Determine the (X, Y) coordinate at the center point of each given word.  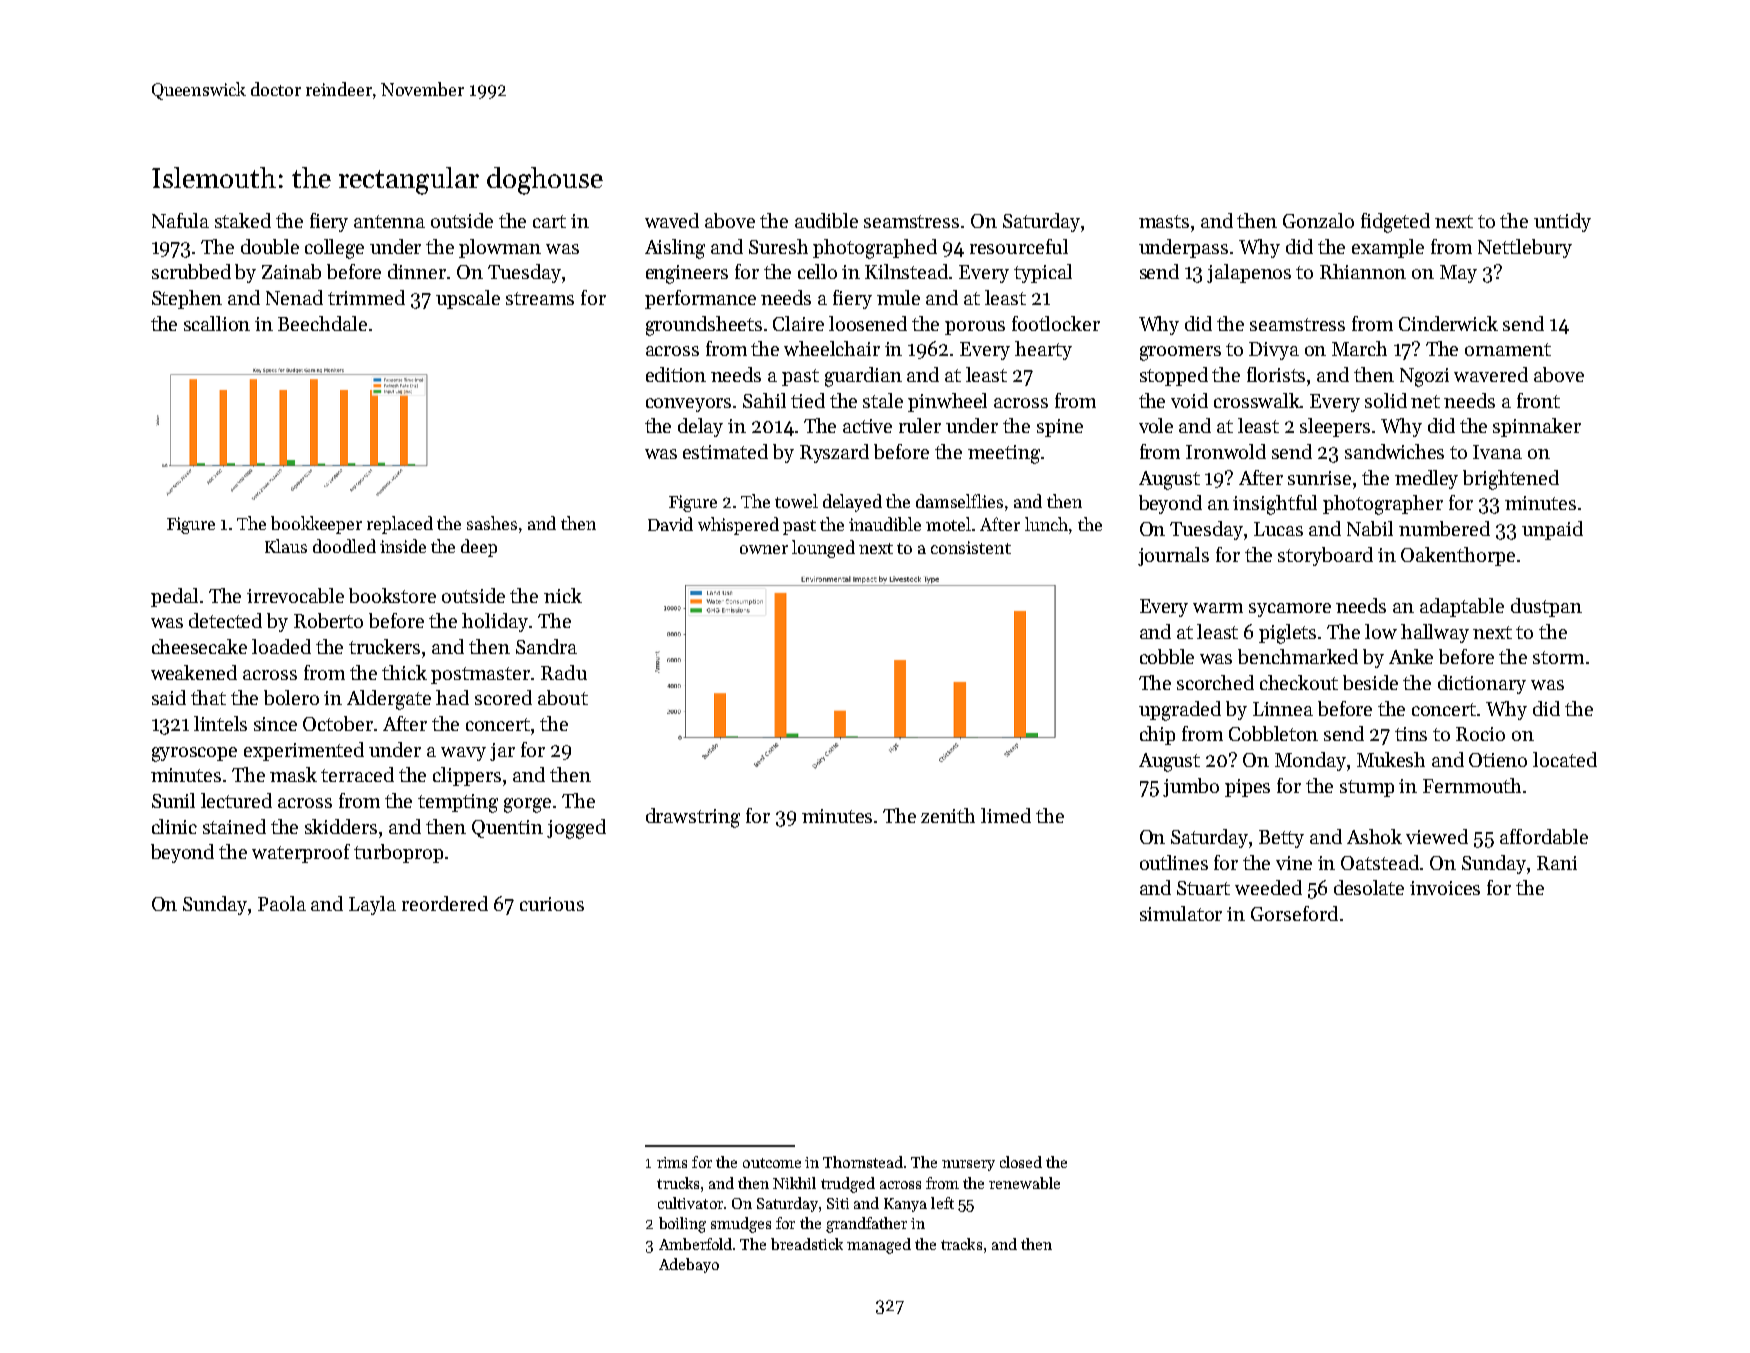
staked (243, 220)
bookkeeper (316, 525)
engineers (687, 274)
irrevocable (295, 595)
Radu (564, 672)
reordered (445, 903)
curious (552, 904)
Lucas (1278, 529)
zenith (948, 815)
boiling (682, 1225)
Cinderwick (1448, 323)
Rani (1557, 863)
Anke (1411, 656)
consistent (971, 547)
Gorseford (1294, 913)
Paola (282, 903)
